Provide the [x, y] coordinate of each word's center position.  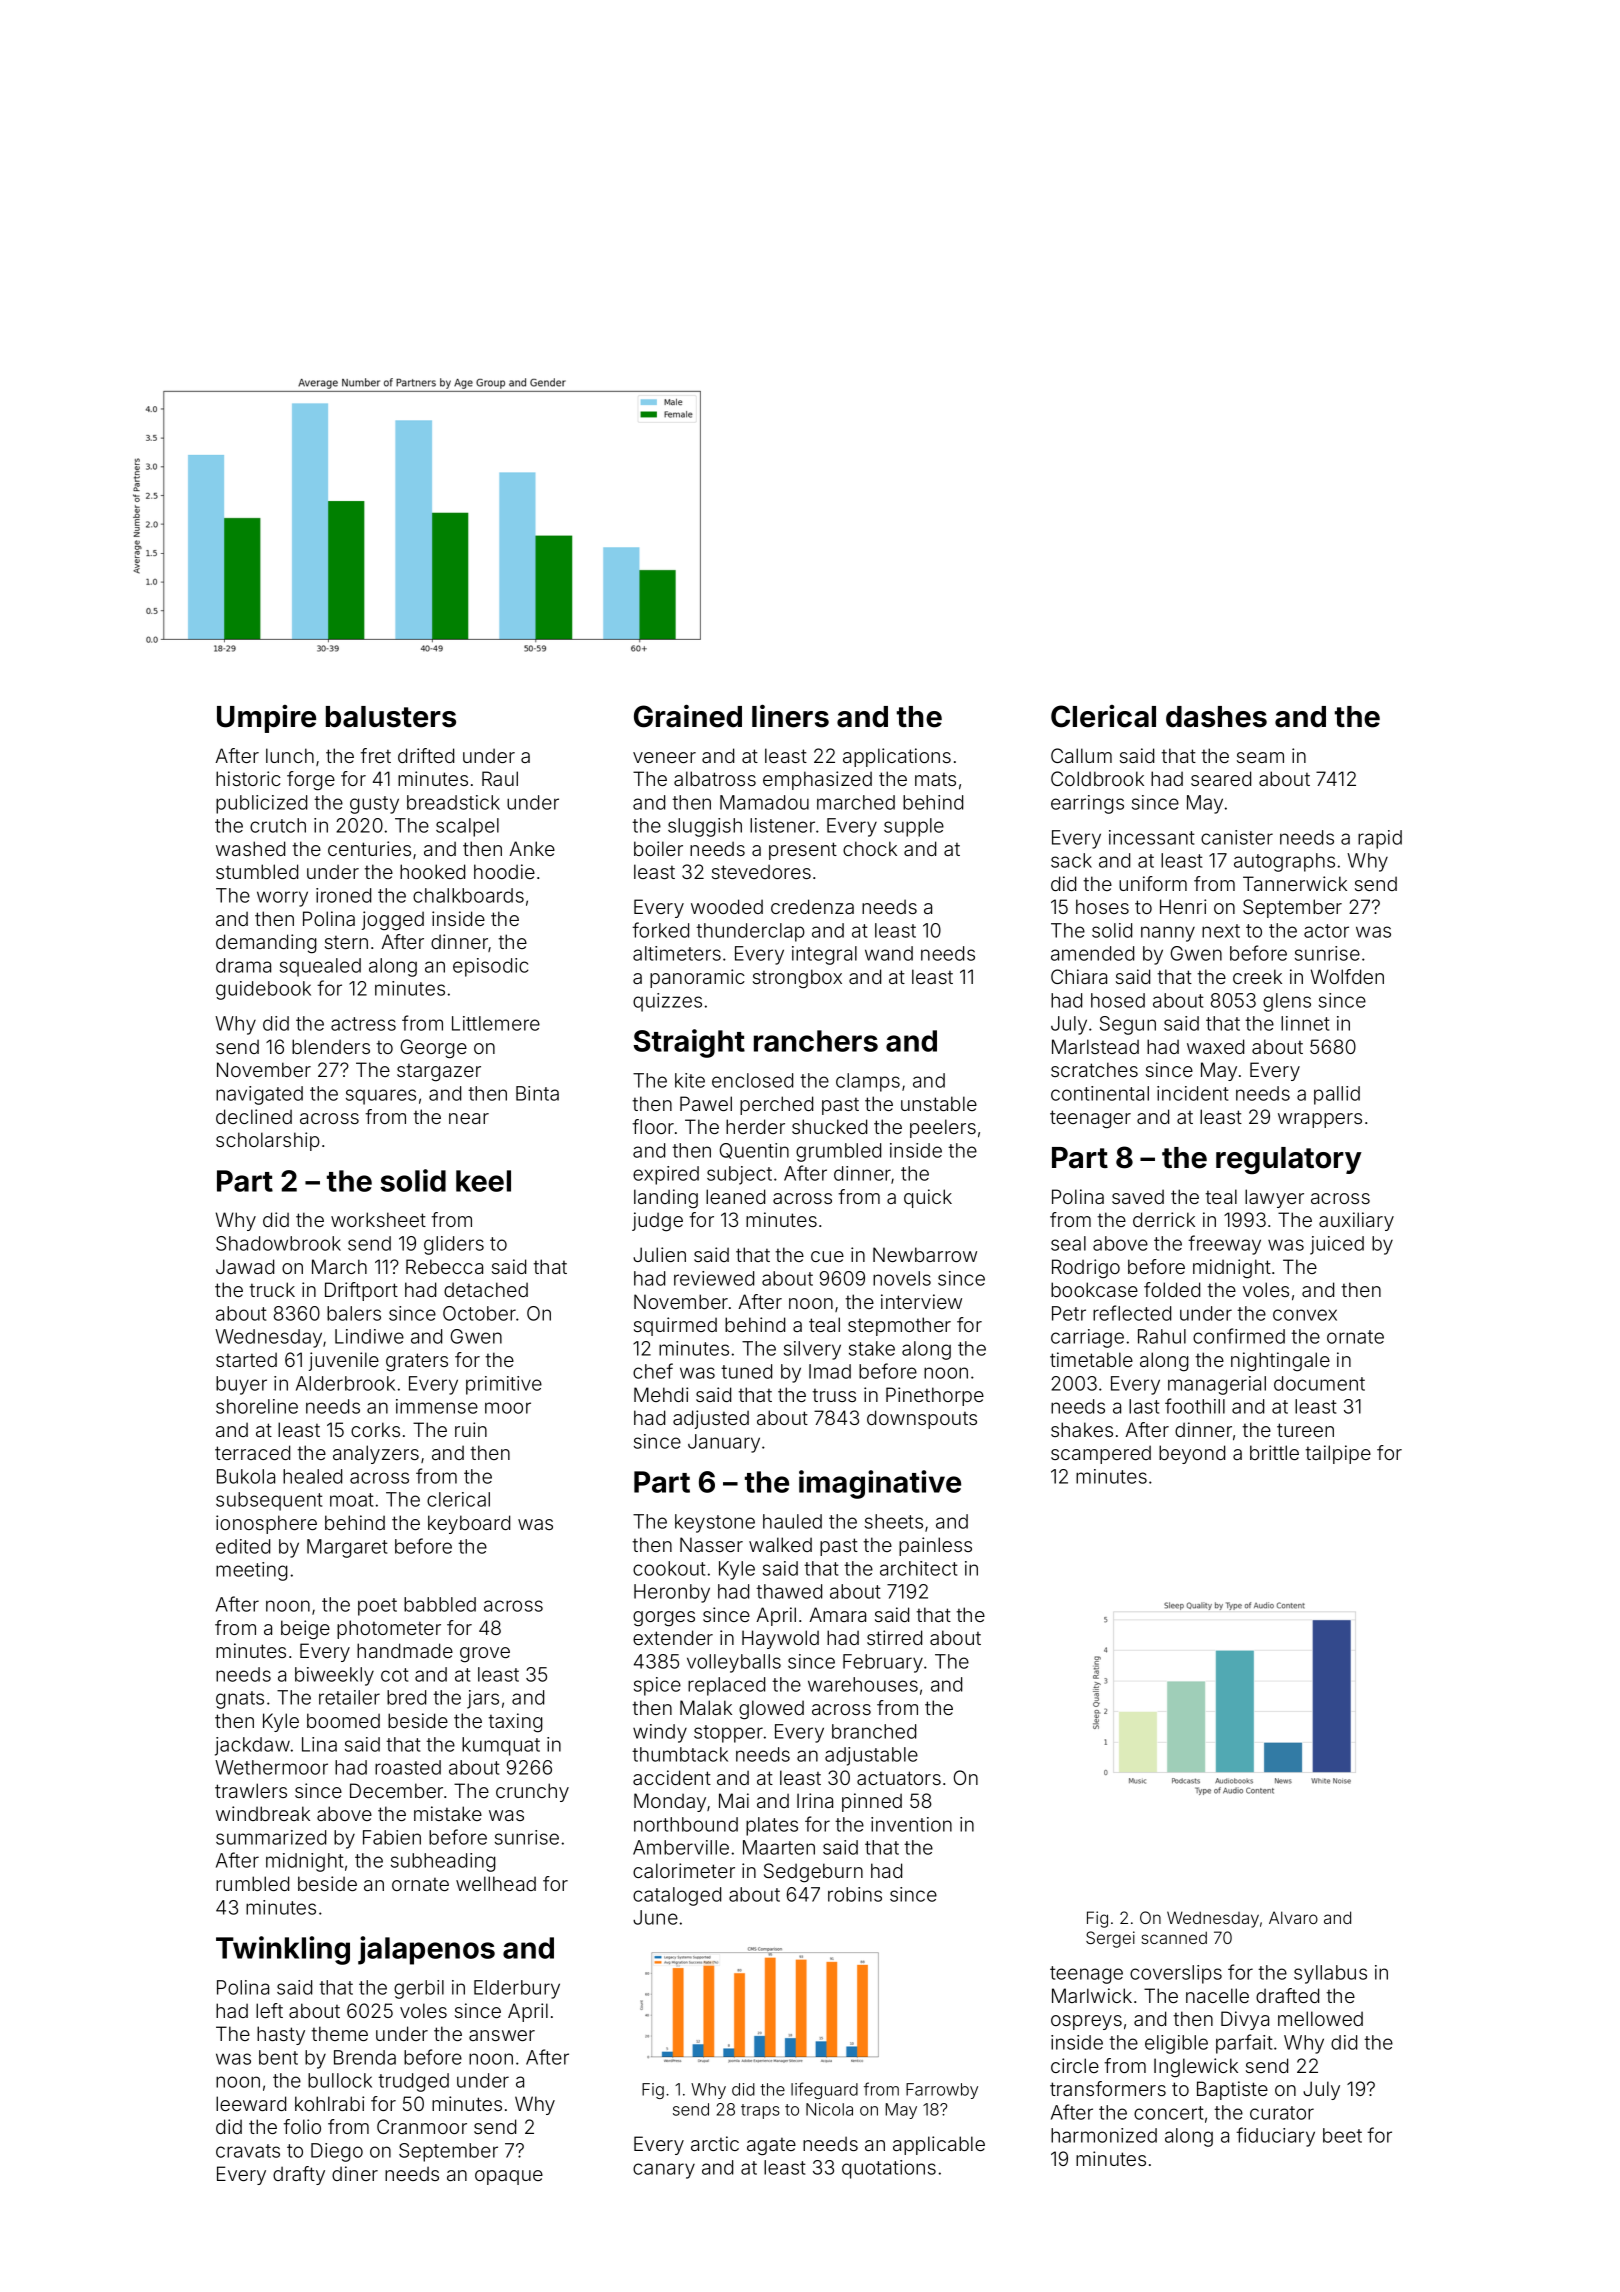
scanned [1174, 1937]
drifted [426, 755]
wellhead [496, 1883]
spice [657, 1686]
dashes [1216, 717]
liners [790, 716]
